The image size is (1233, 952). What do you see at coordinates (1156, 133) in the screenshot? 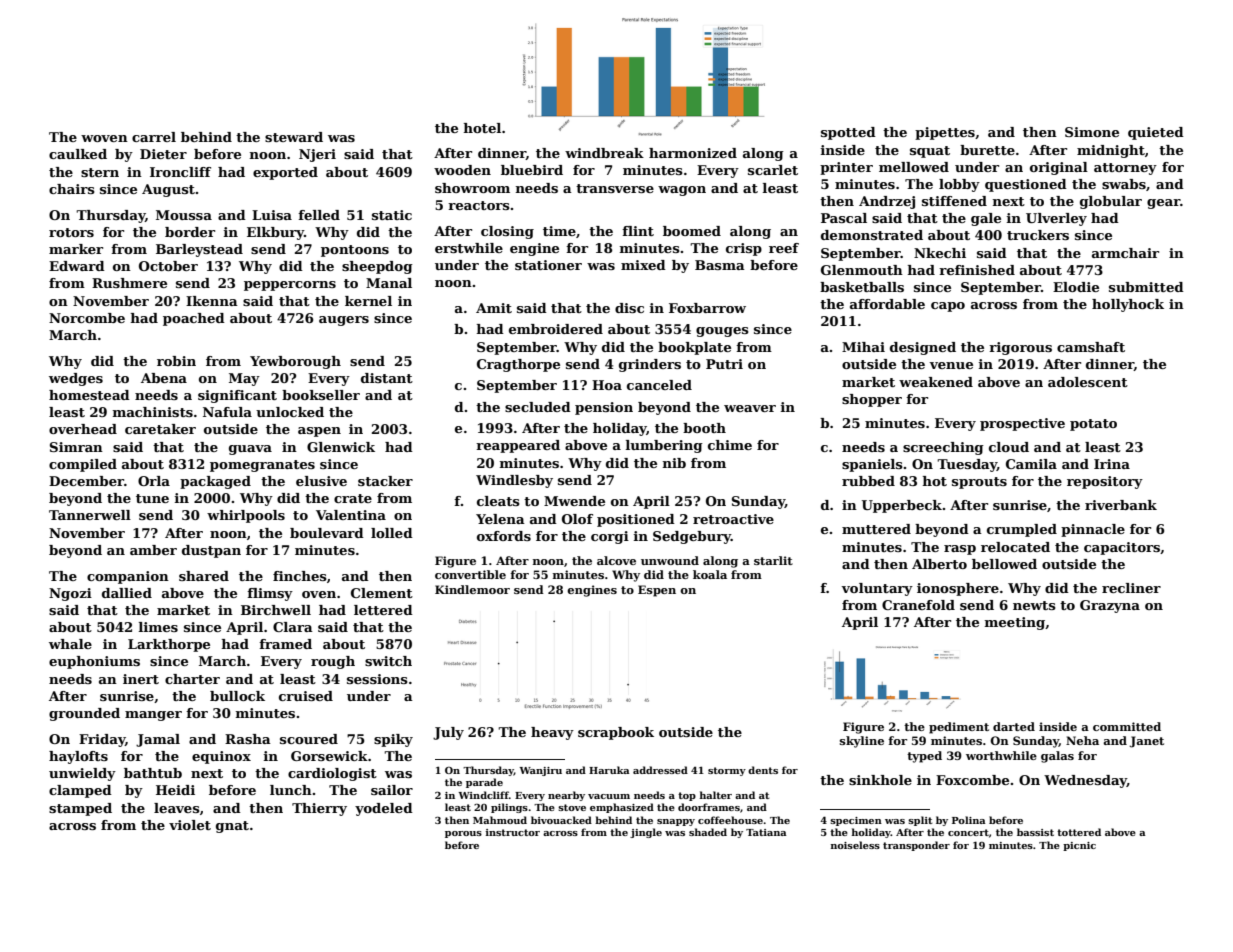
I see `quieted` at bounding box center [1156, 133].
